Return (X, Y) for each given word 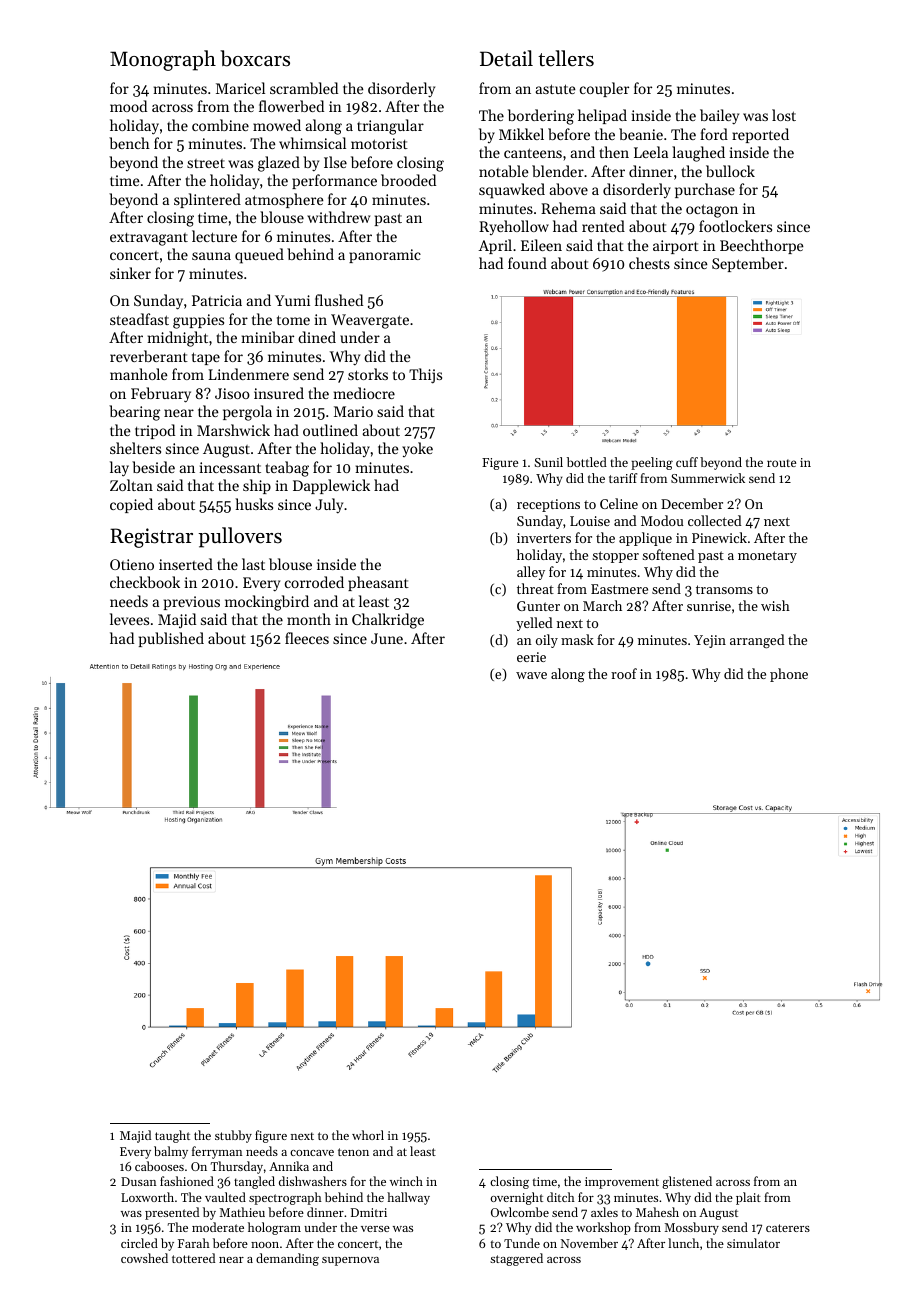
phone (789, 675)
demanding (287, 1259)
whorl (368, 1135)
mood (128, 106)
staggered (516, 1259)
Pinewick (719, 537)
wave (531, 675)
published (171, 639)
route (781, 463)
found (527, 263)
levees (129, 619)
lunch (683, 1243)
